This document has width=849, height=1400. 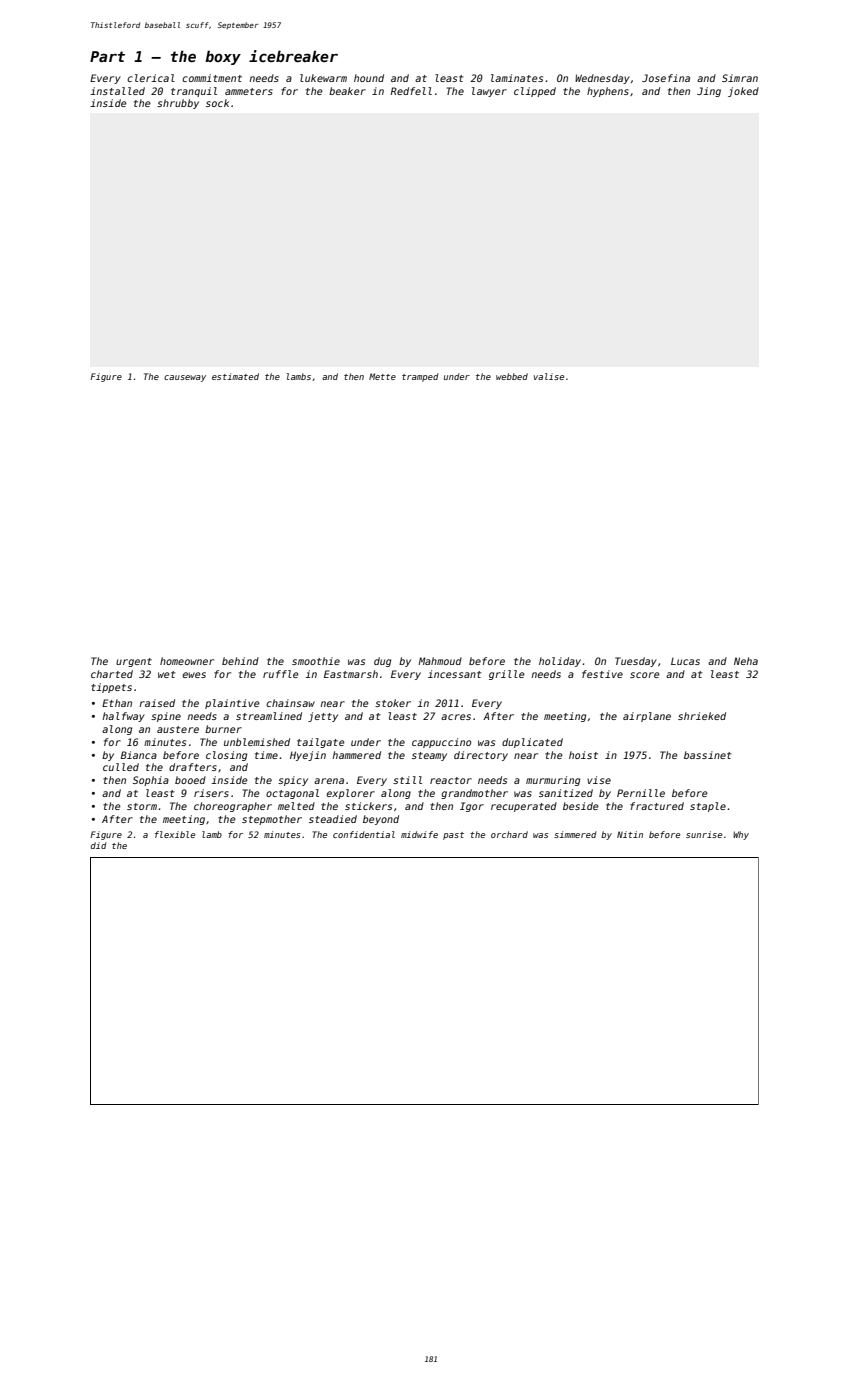 I want to click on Jing, so click(x=709, y=92).
